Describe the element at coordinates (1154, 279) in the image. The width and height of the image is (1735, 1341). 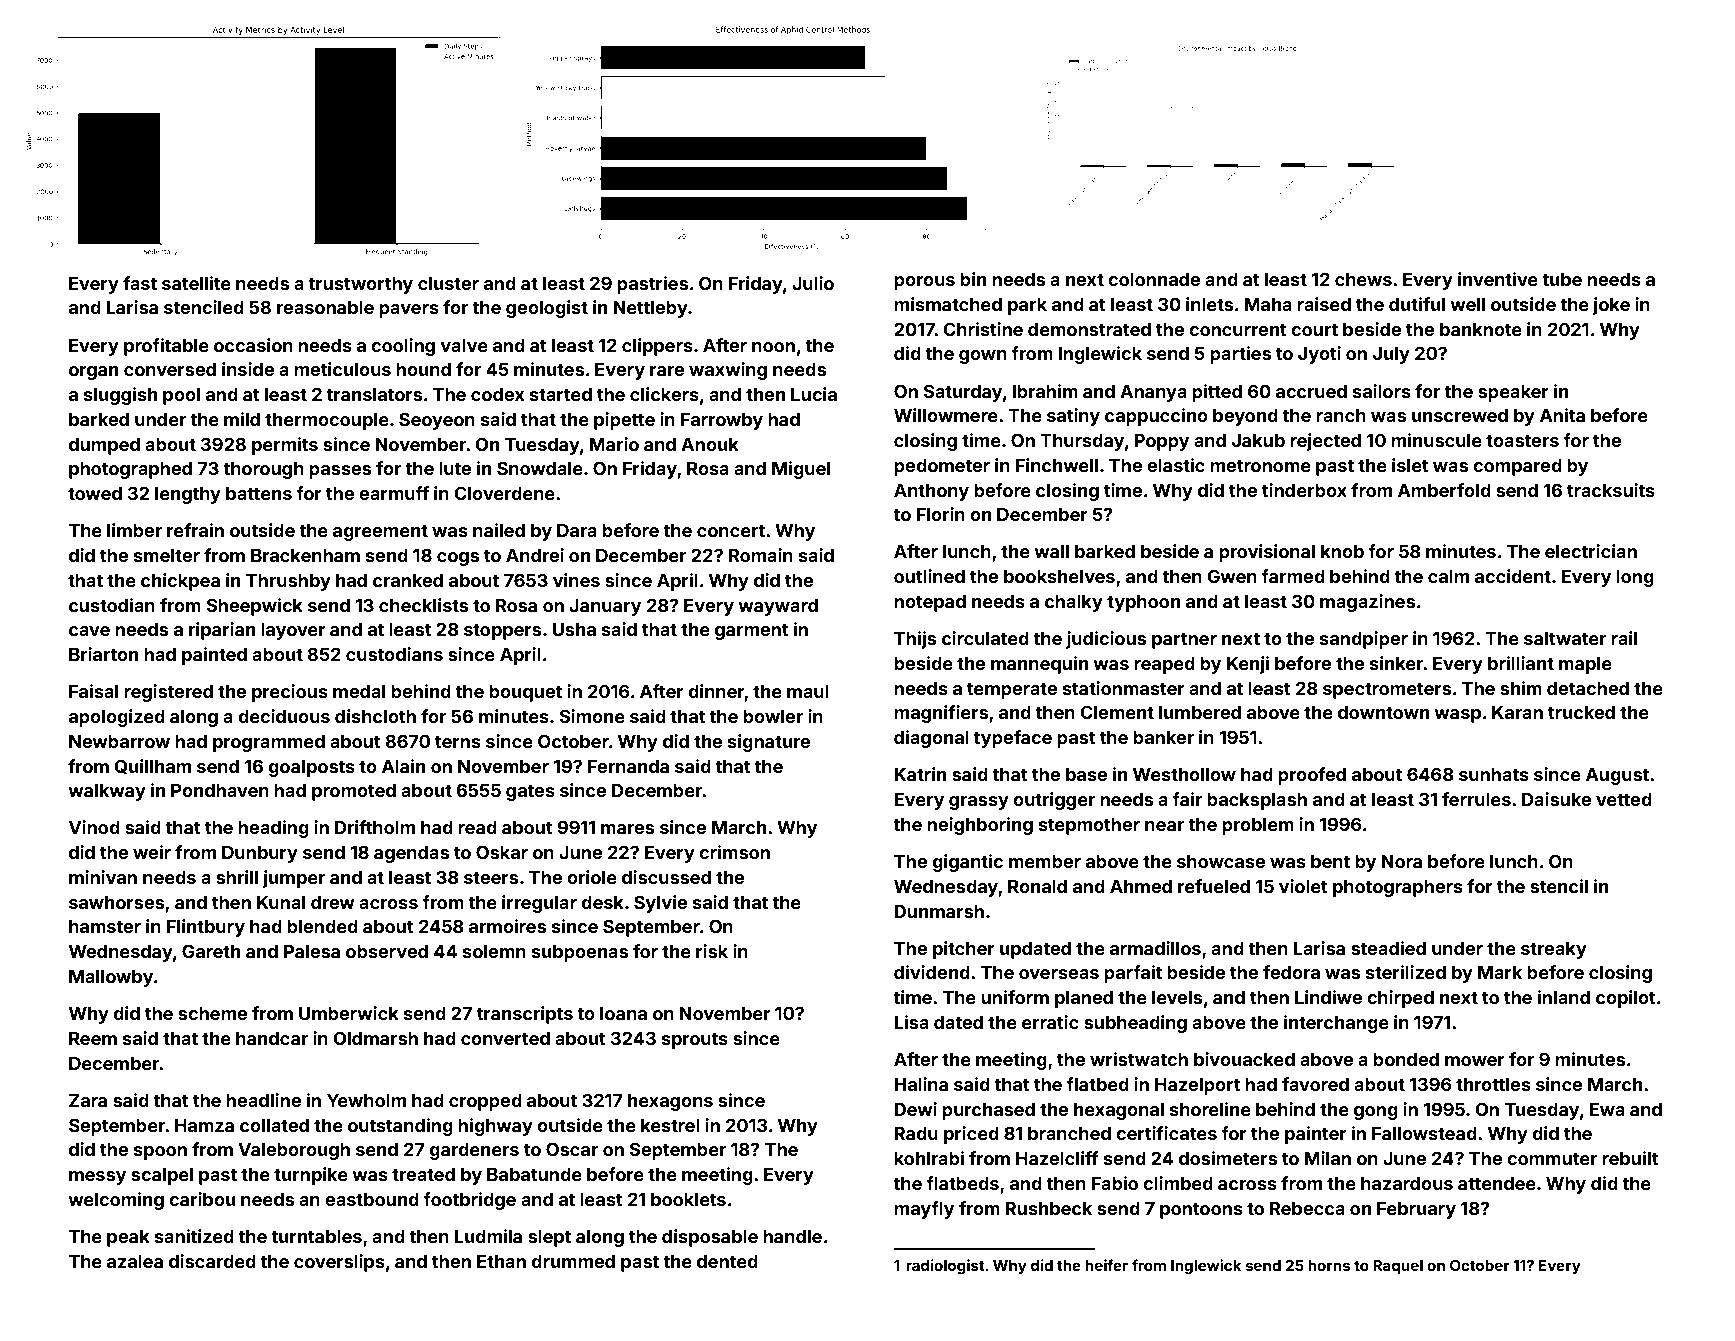
I see `colonnade` at that location.
